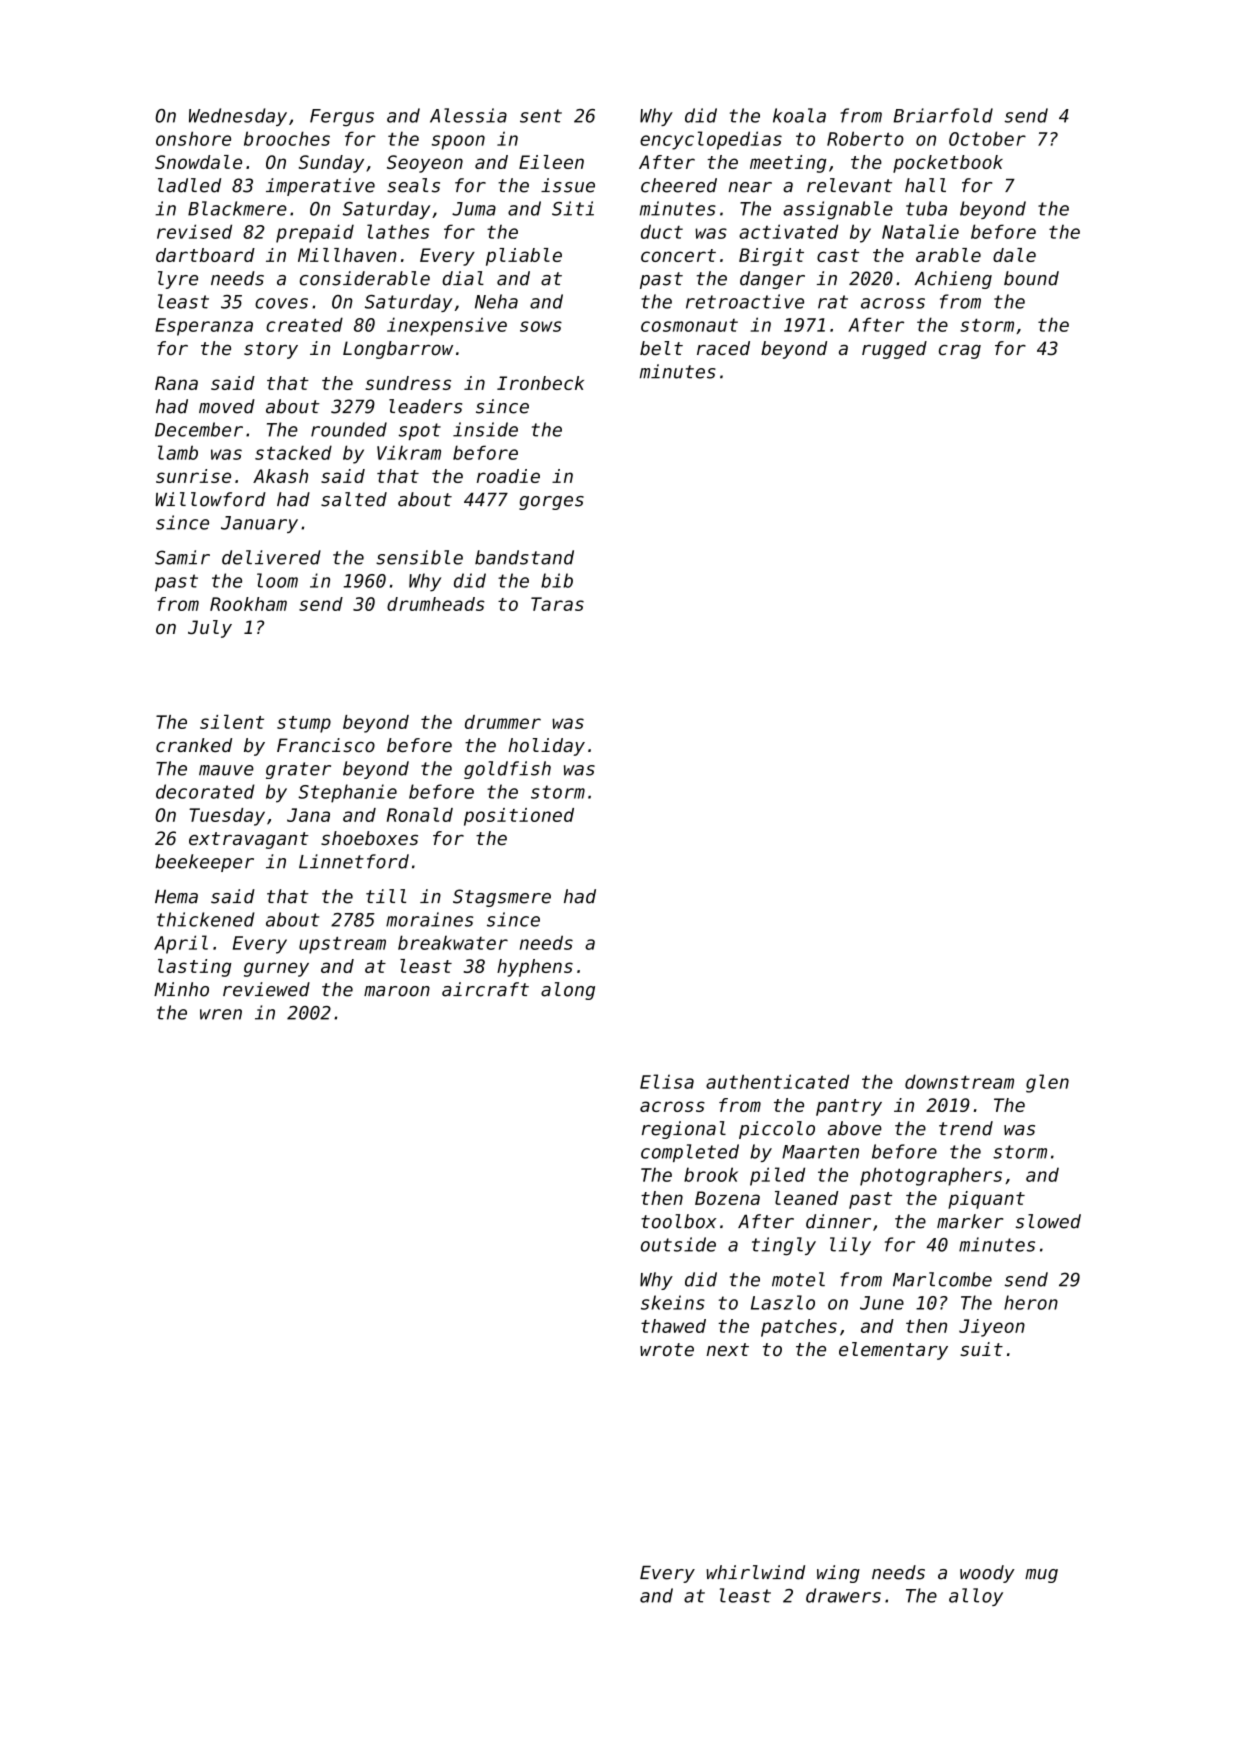 The width and height of the page is (1246, 1762). I want to click on completed, so click(690, 1153).
